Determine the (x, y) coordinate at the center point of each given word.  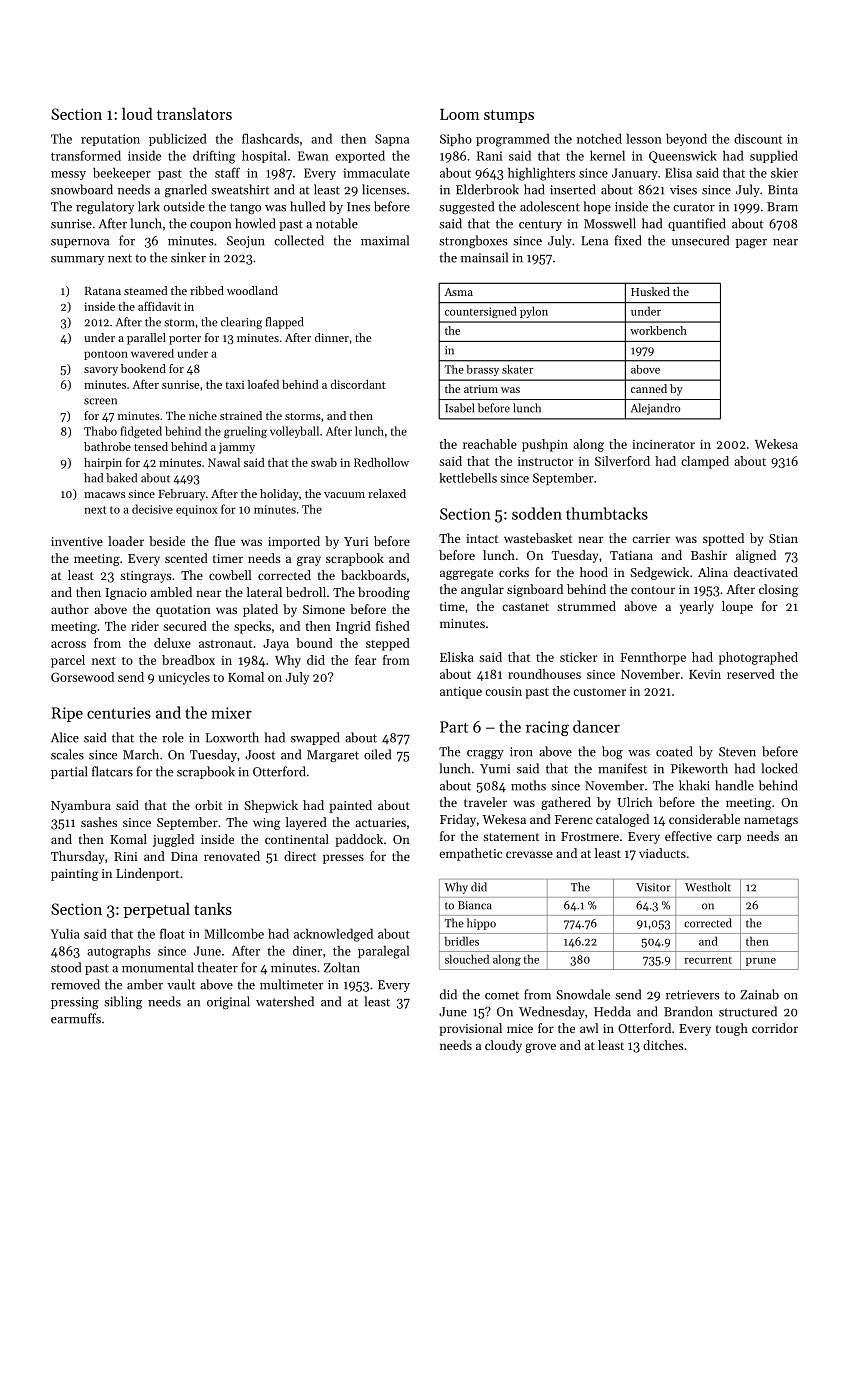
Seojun (246, 242)
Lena (594, 241)
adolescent (550, 206)
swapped (315, 738)
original (228, 1002)
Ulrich (634, 802)
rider (145, 626)
